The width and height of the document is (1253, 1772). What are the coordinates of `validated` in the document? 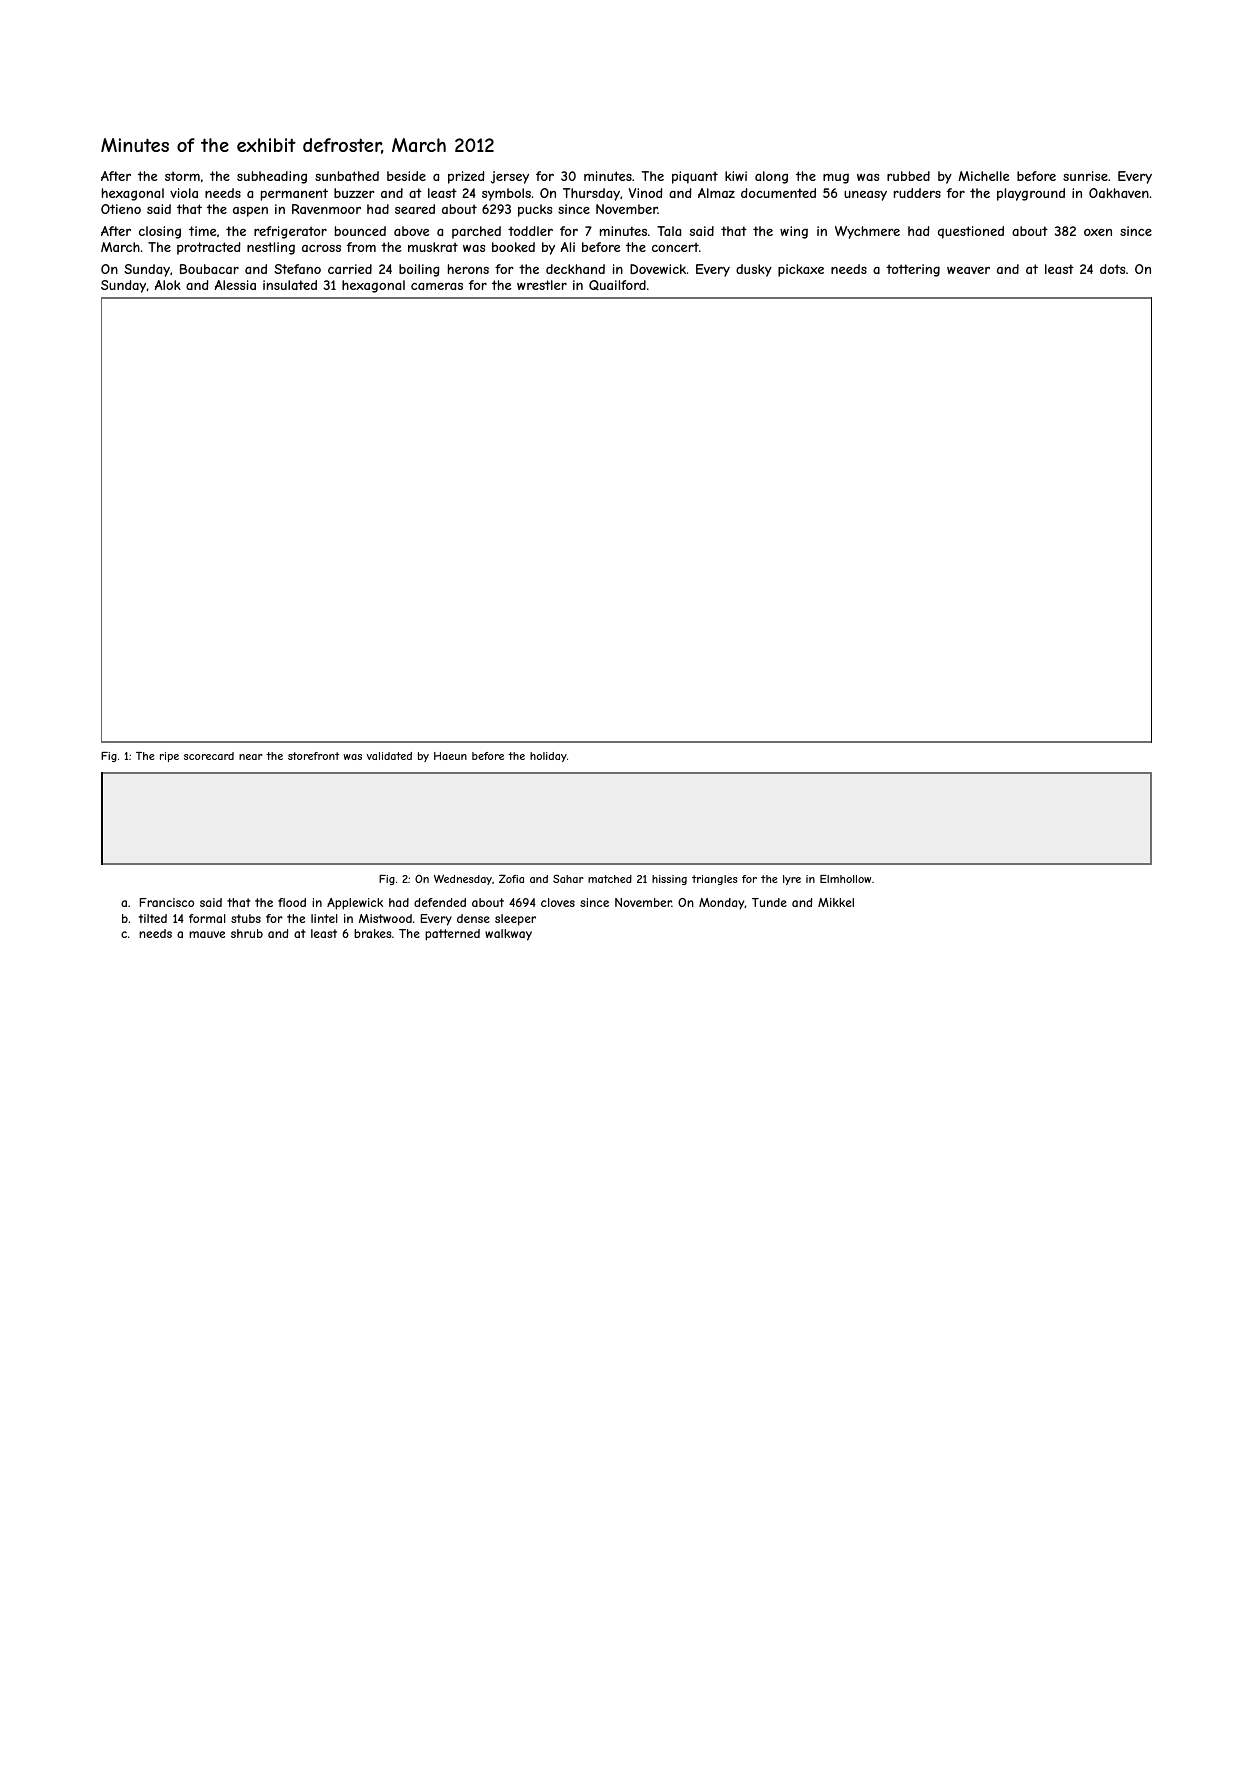 It's located at (389, 756).
